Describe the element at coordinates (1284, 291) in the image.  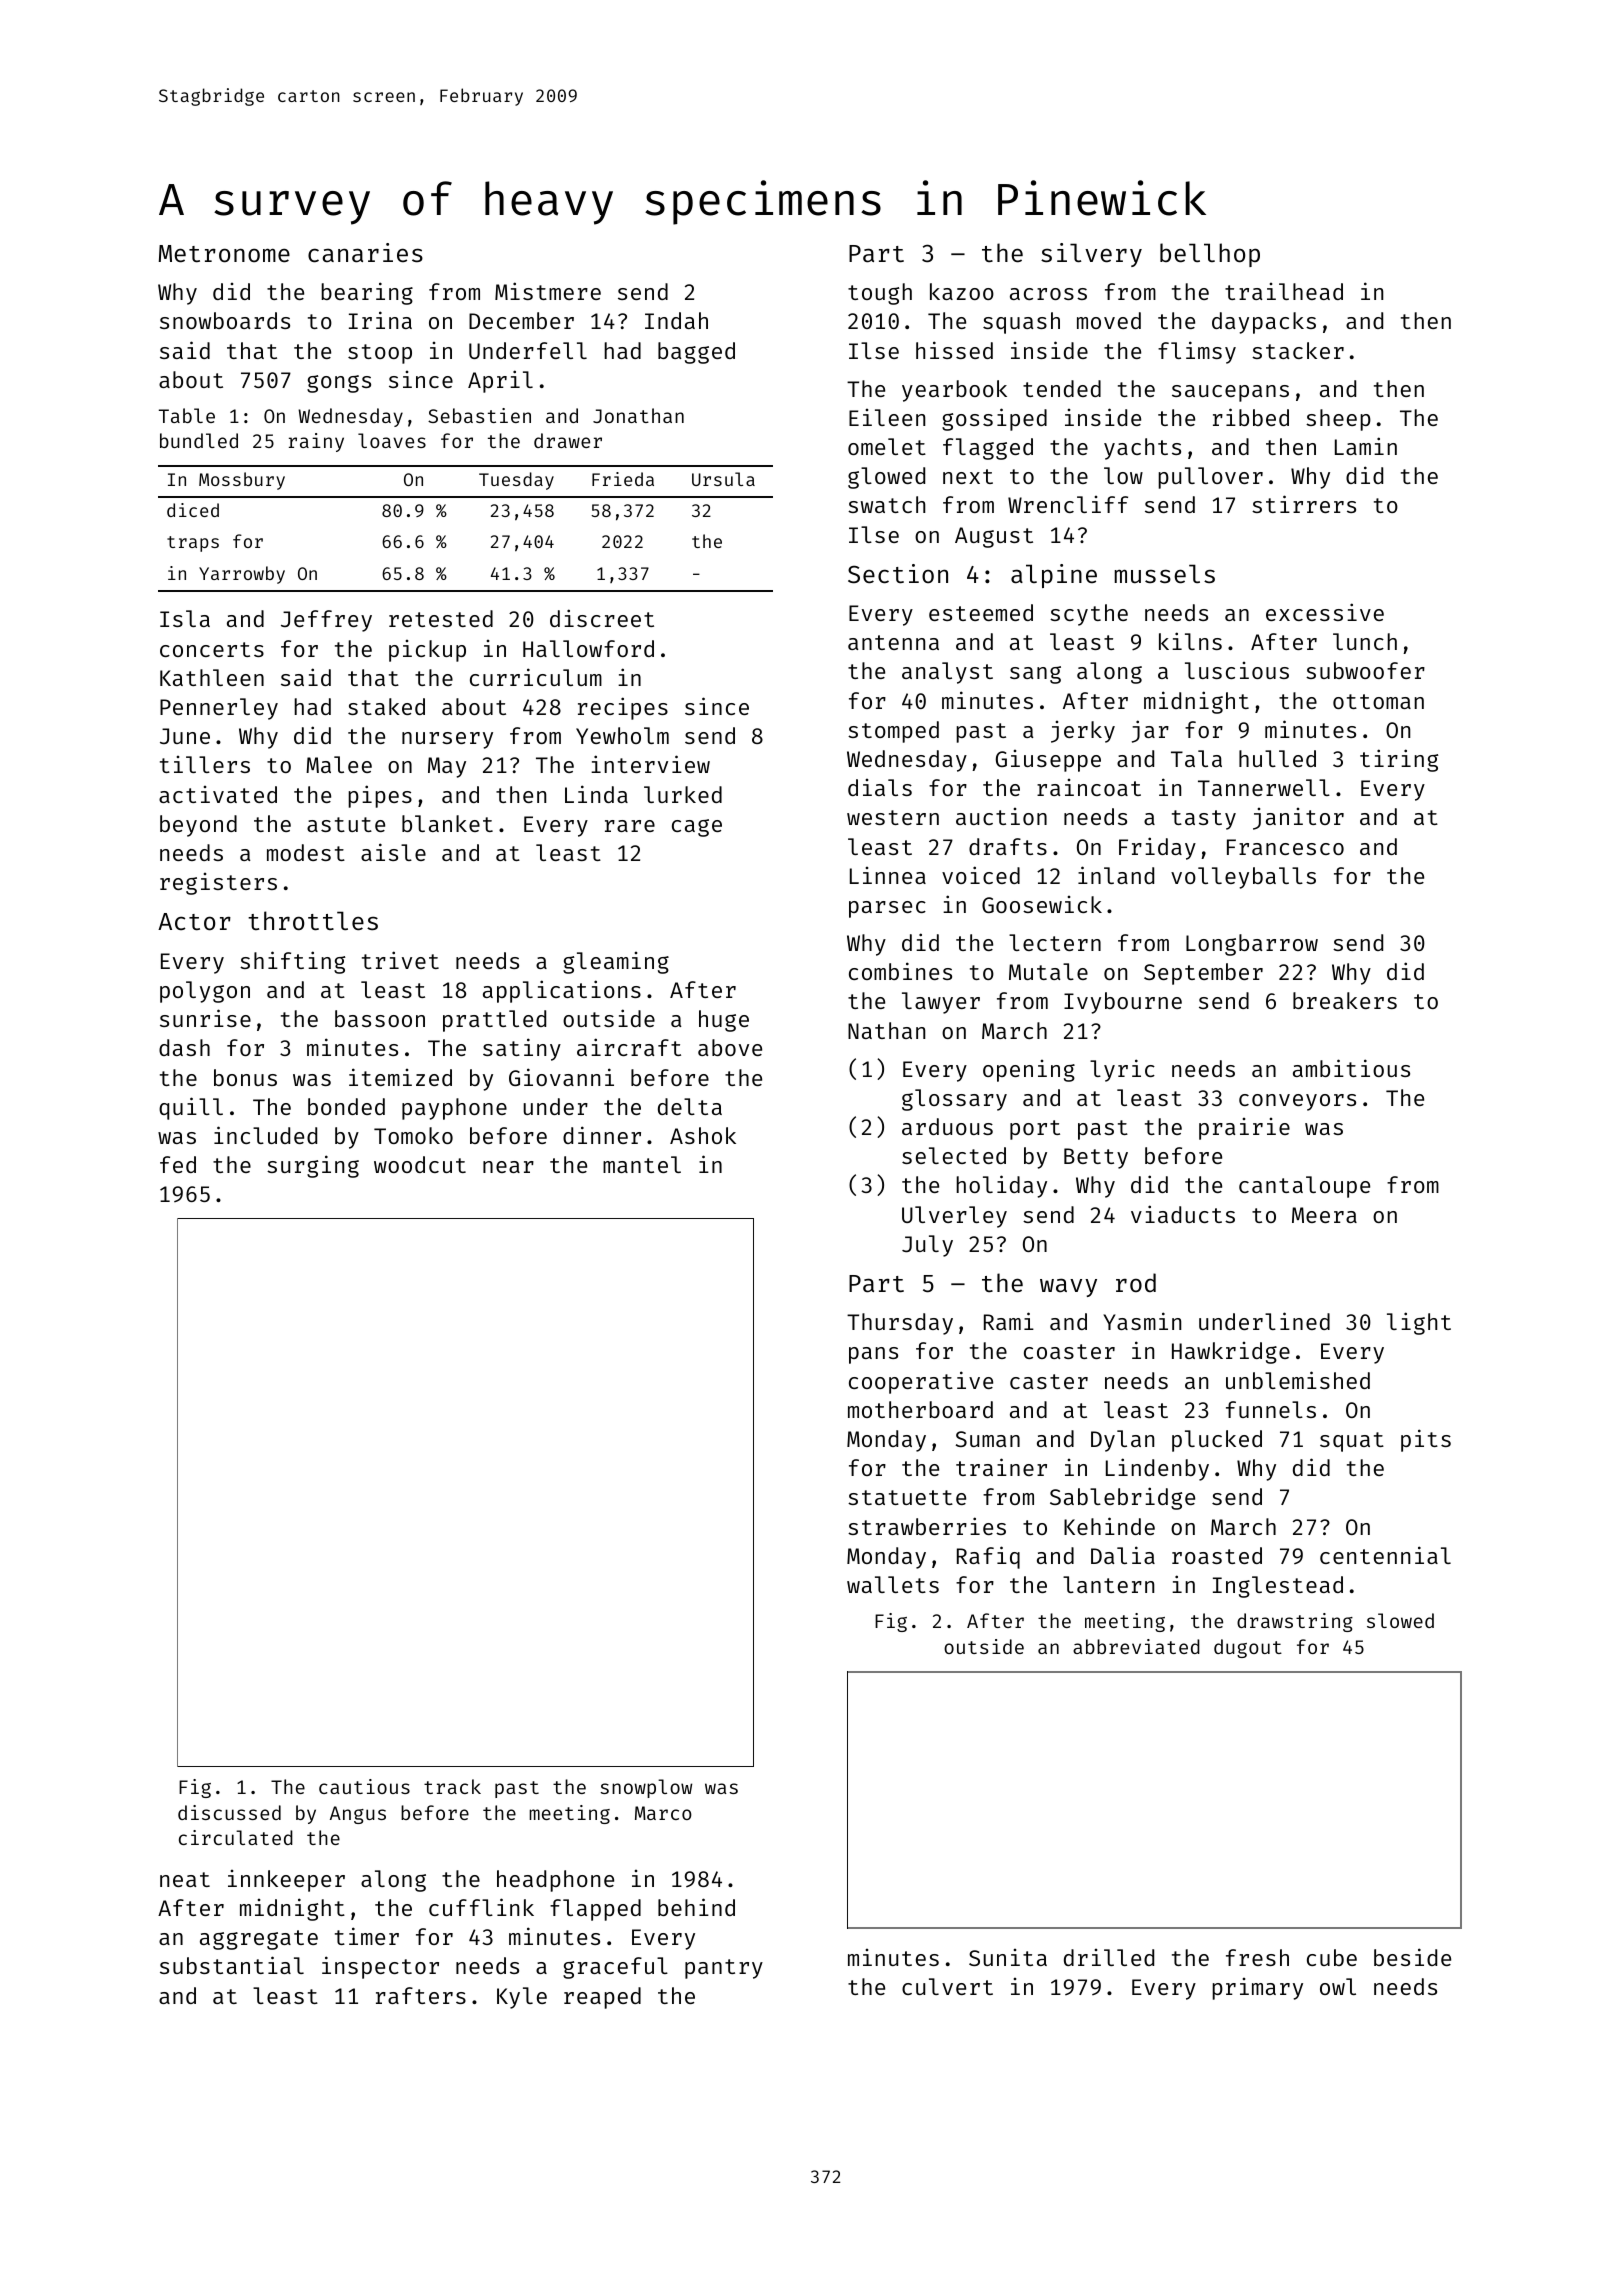
I see `trailhead` at that location.
